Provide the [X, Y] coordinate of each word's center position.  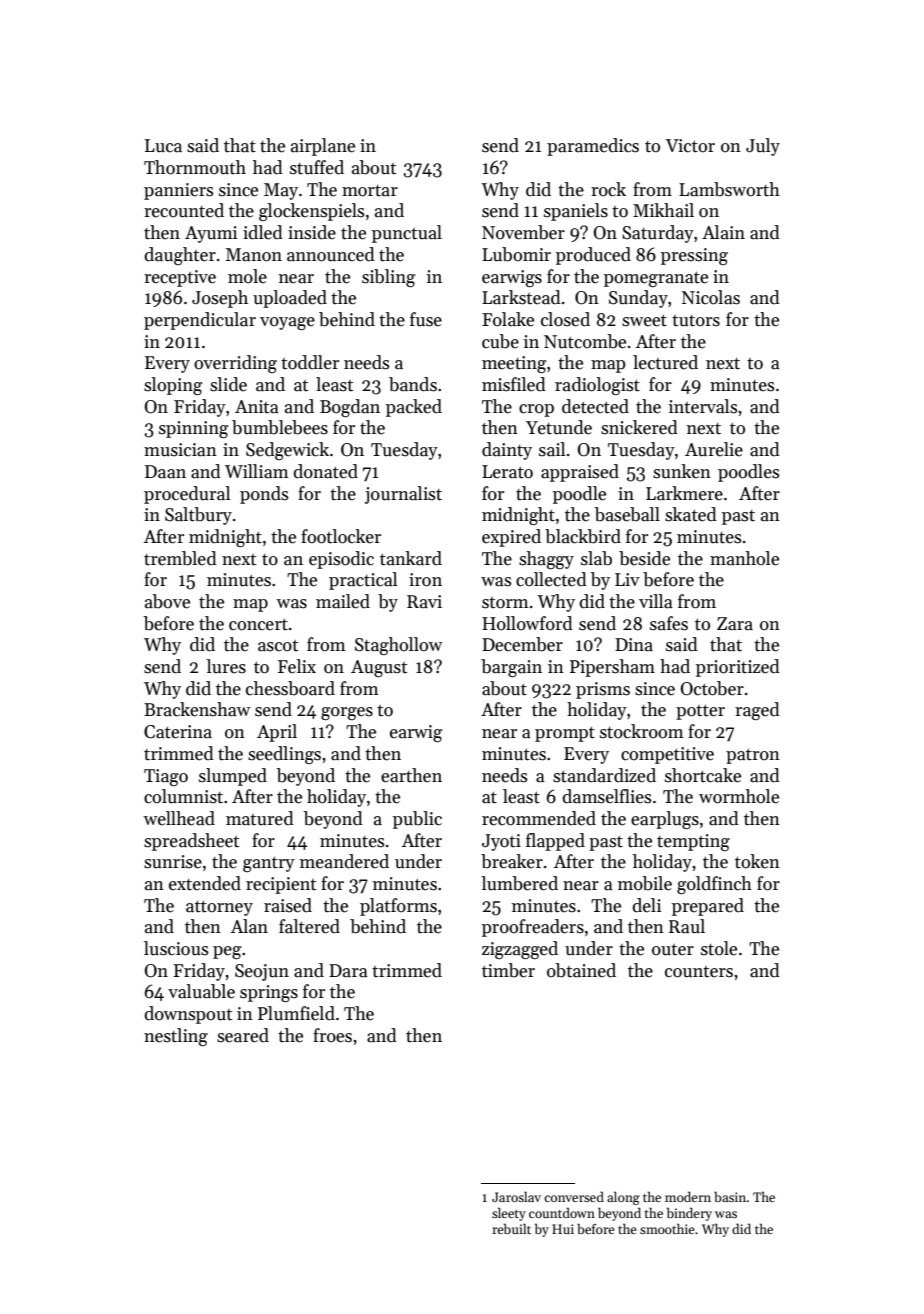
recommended [539, 818]
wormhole [739, 796]
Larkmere [684, 493]
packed [414, 408]
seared [243, 1035]
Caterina [178, 732]
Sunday [638, 299]
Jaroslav [516, 1196]
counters [699, 972]
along [623, 1198]
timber [508, 970]
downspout [188, 1015]
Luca [163, 146]
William [257, 471]
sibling [389, 278]
